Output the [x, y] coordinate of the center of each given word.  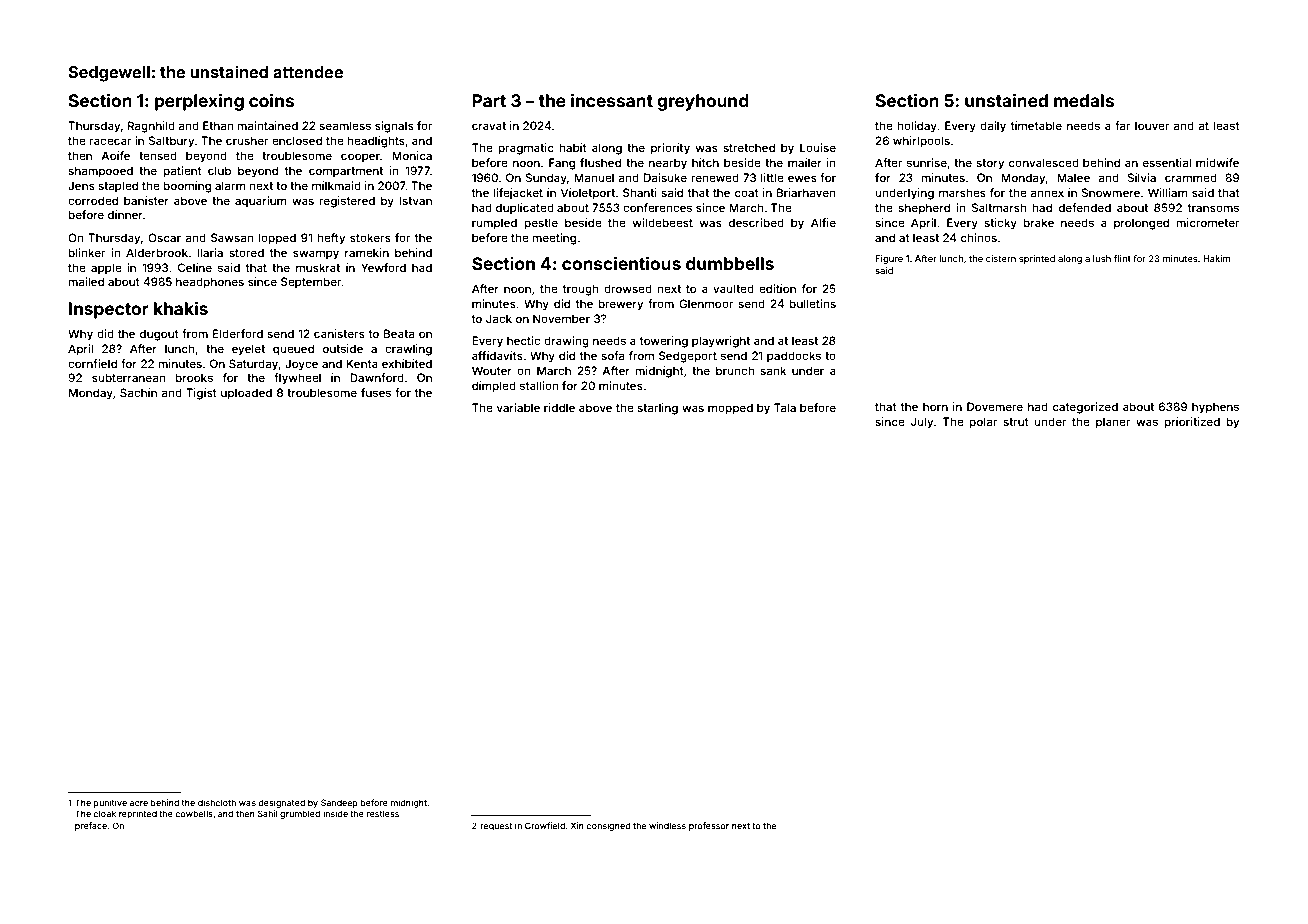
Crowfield [545, 825]
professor [709, 826]
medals [1084, 100]
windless [667, 825]
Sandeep [339, 803]
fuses [376, 392]
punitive [110, 803]
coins [271, 100]
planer [1113, 423]
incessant [612, 100]
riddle [559, 407]
